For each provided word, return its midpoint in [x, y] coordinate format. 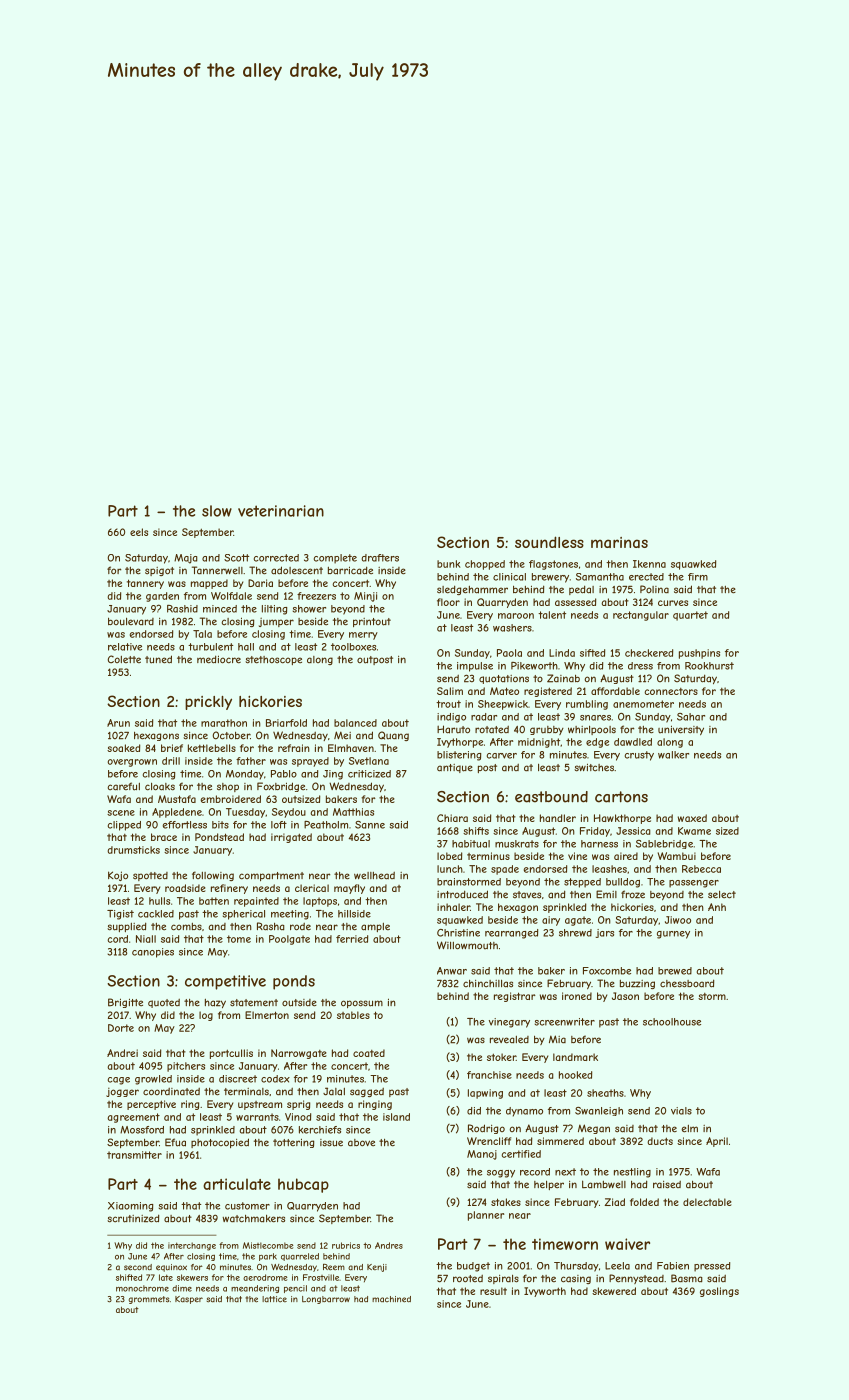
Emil [606, 894]
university [681, 730]
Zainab [563, 678]
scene [121, 813]
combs [186, 927]
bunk [449, 564]
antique [455, 768]
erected [646, 577]
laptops [320, 902]
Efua [175, 1142]
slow [217, 511]
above [361, 1142]
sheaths [605, 1093]
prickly [208, 703]
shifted [129, 1277]
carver [502, 756]
